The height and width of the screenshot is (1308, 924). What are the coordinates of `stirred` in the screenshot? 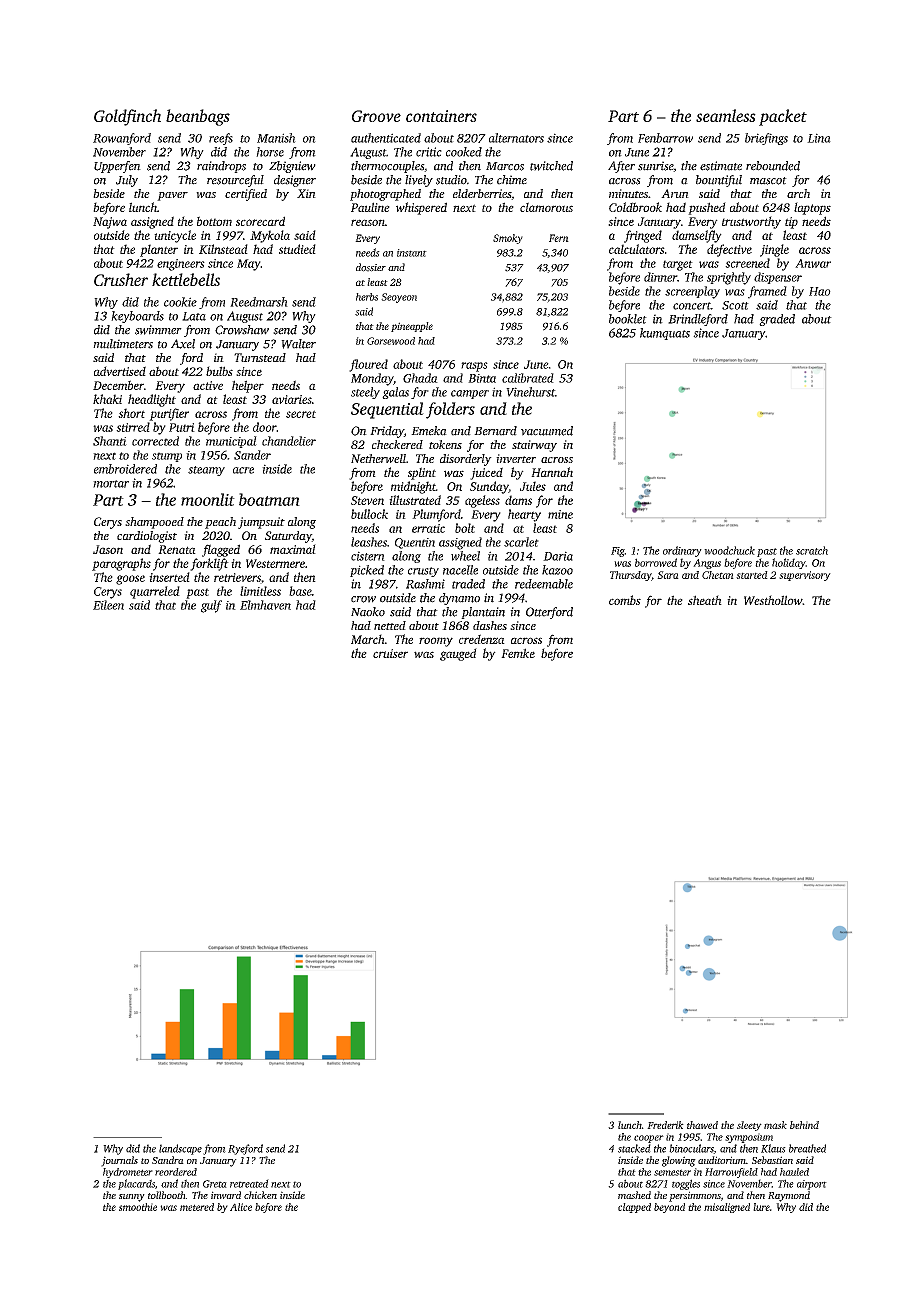 It's located at (133, 427).
